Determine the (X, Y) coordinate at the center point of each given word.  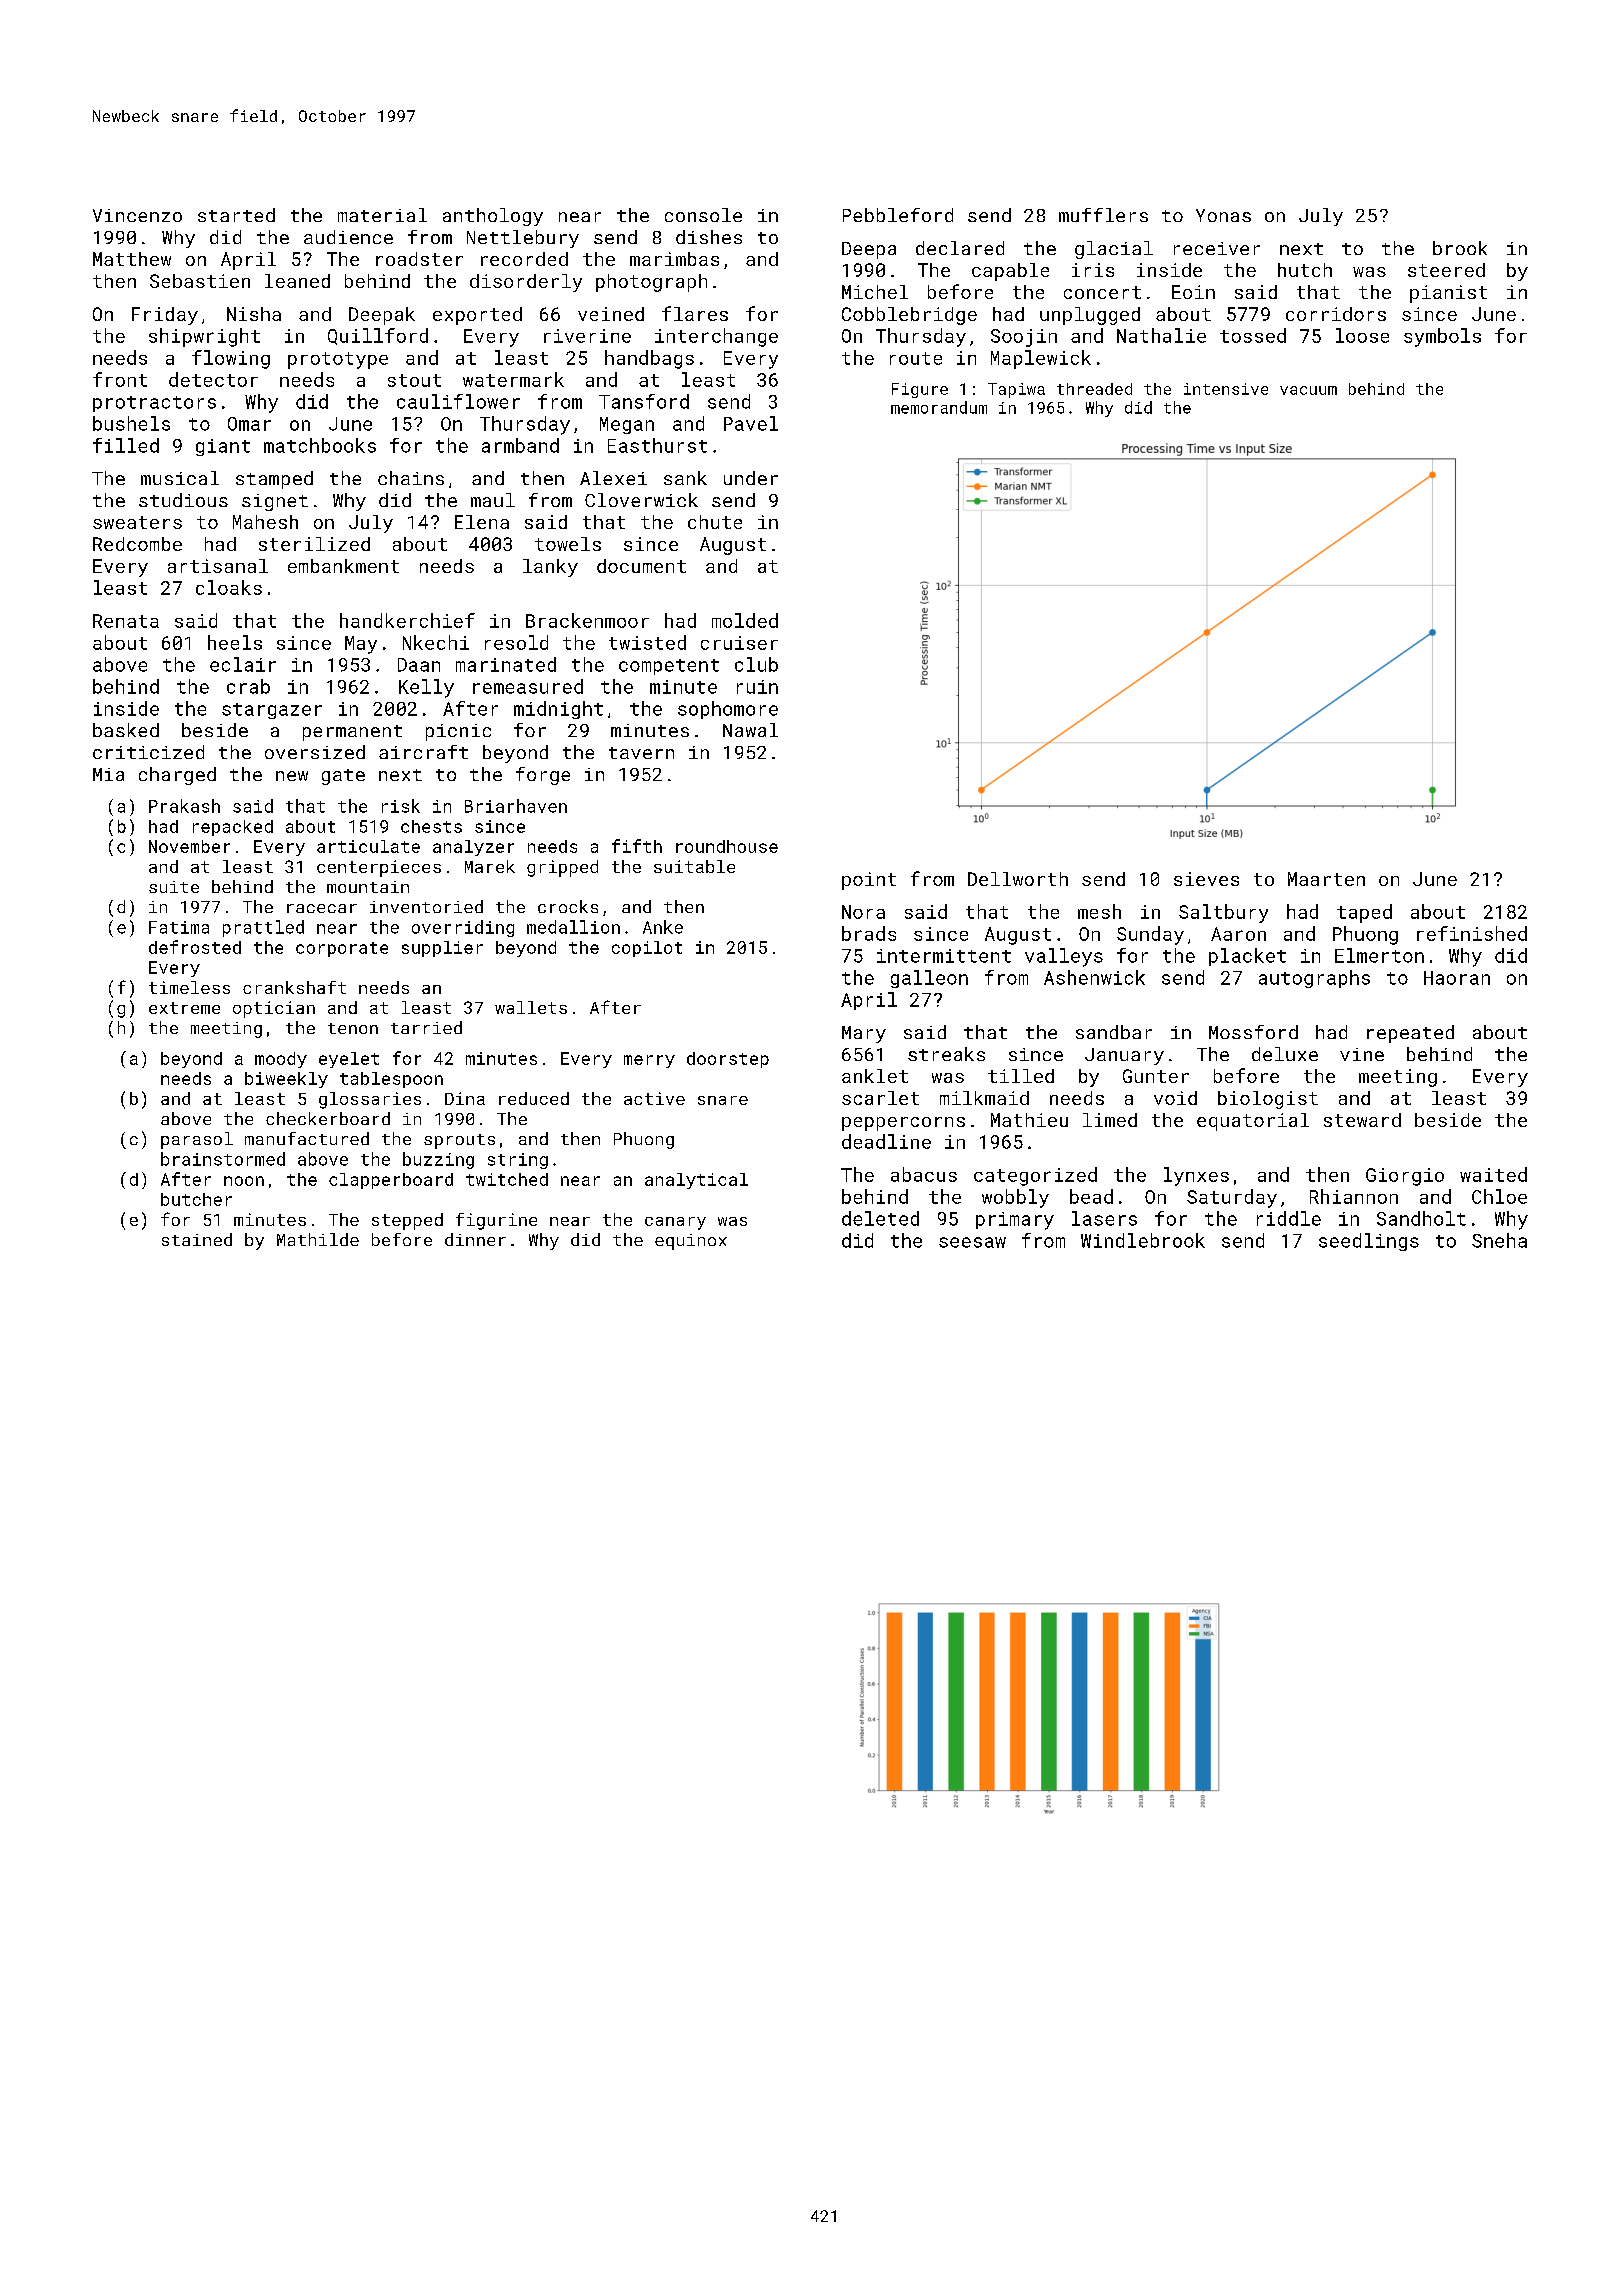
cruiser (739, 643)
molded (745, 620)
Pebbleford (898, 215)
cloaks (229, 587)
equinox (691, 1242)
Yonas (1223, 215)
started (236, 215)
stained (197, 1239)
